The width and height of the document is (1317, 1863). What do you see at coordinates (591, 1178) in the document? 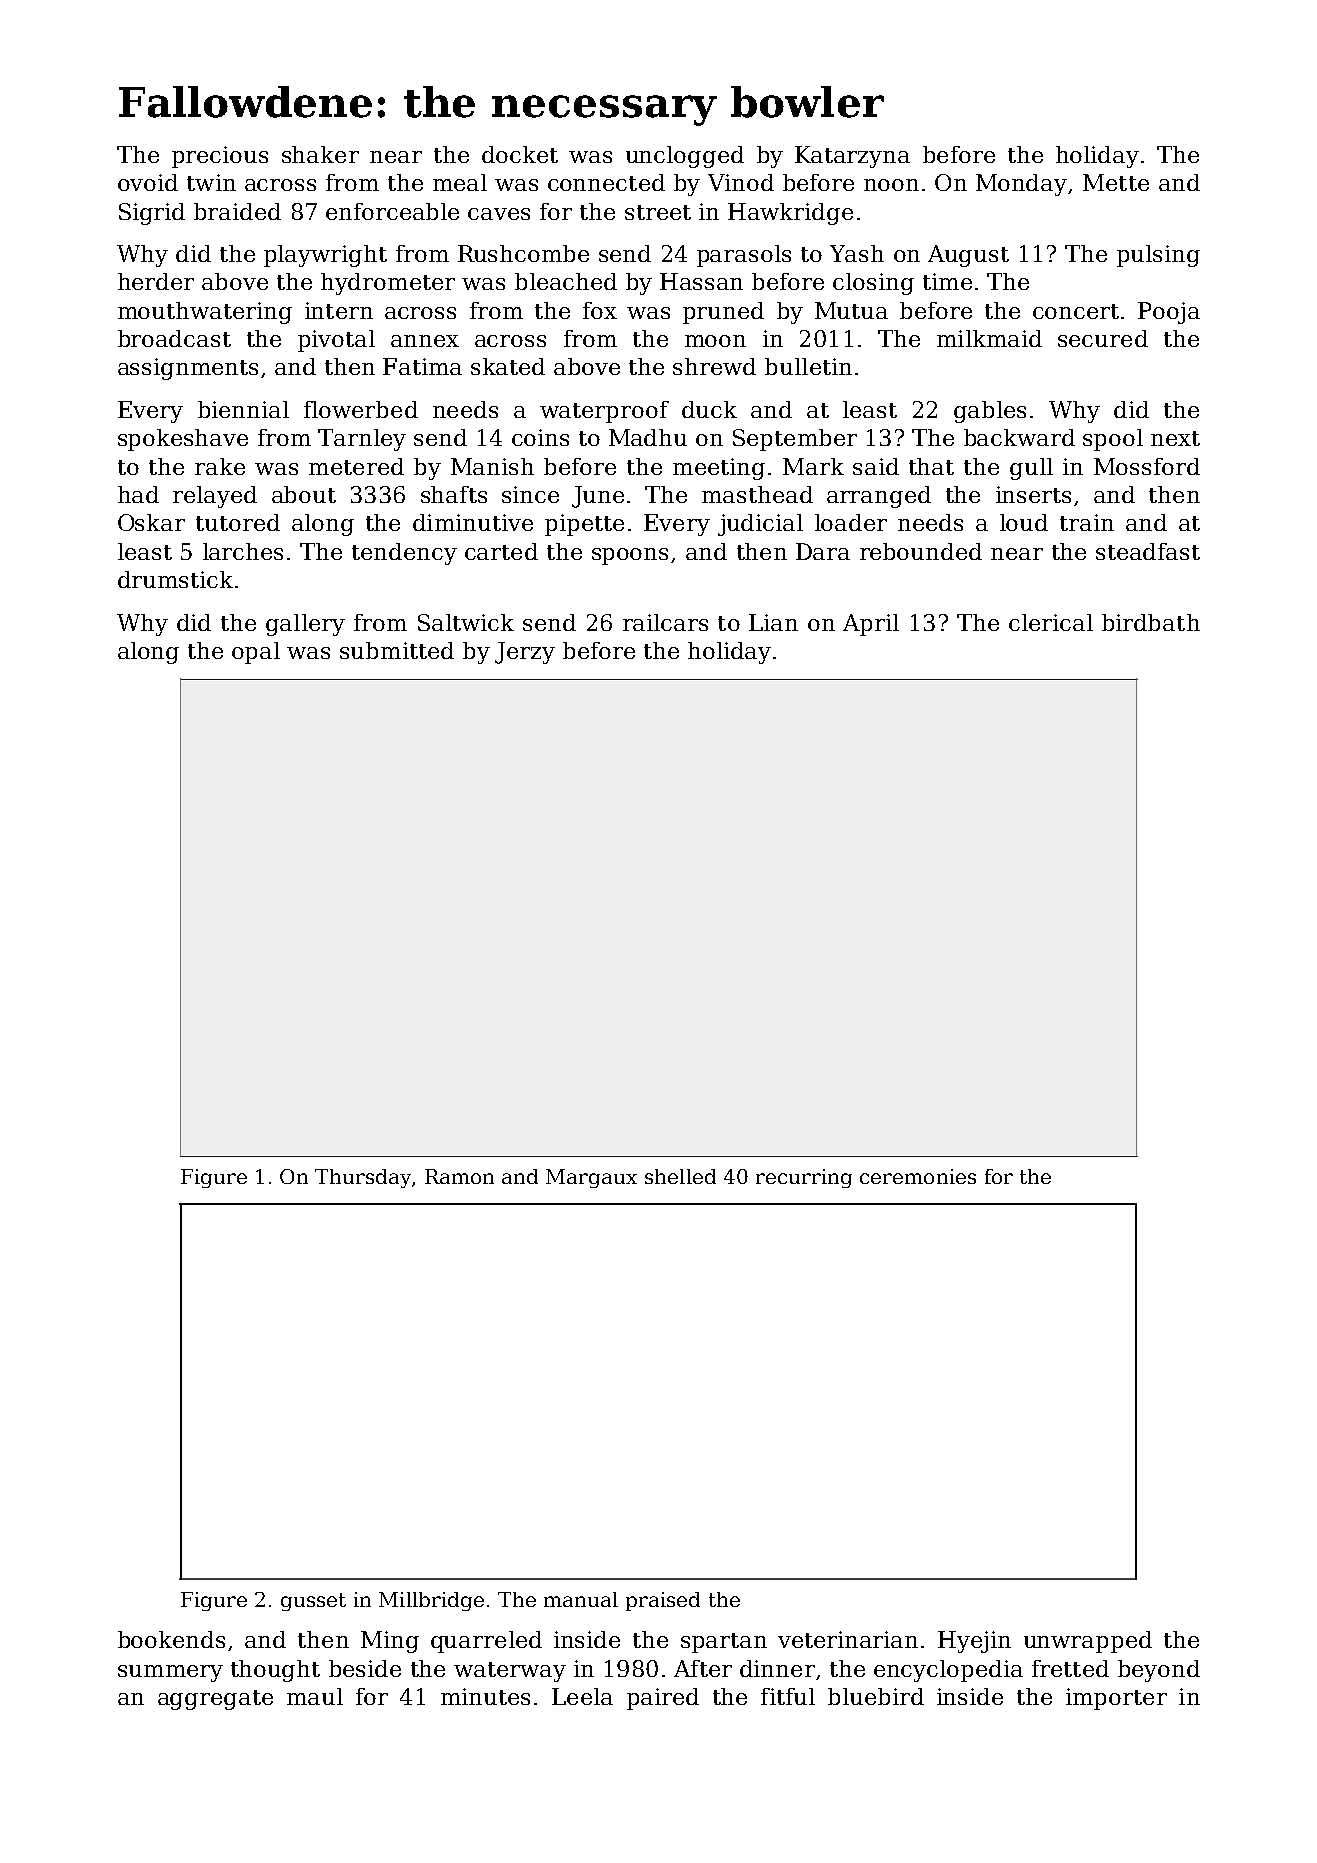
I see `Margaux` at bounding box center [591, 1178].
